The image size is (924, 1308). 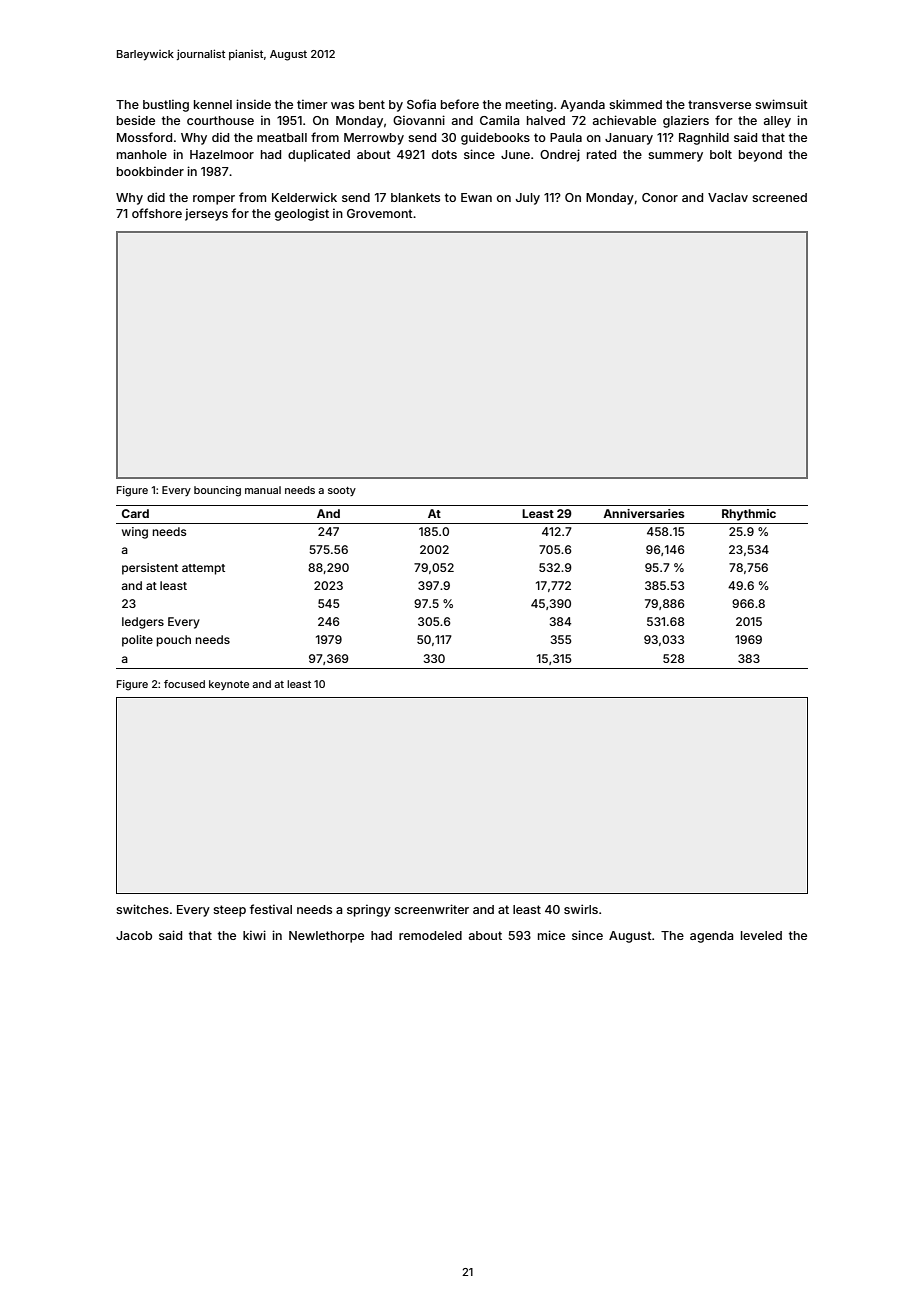 I want to click on bouncing, so click(x=217, y=491).
